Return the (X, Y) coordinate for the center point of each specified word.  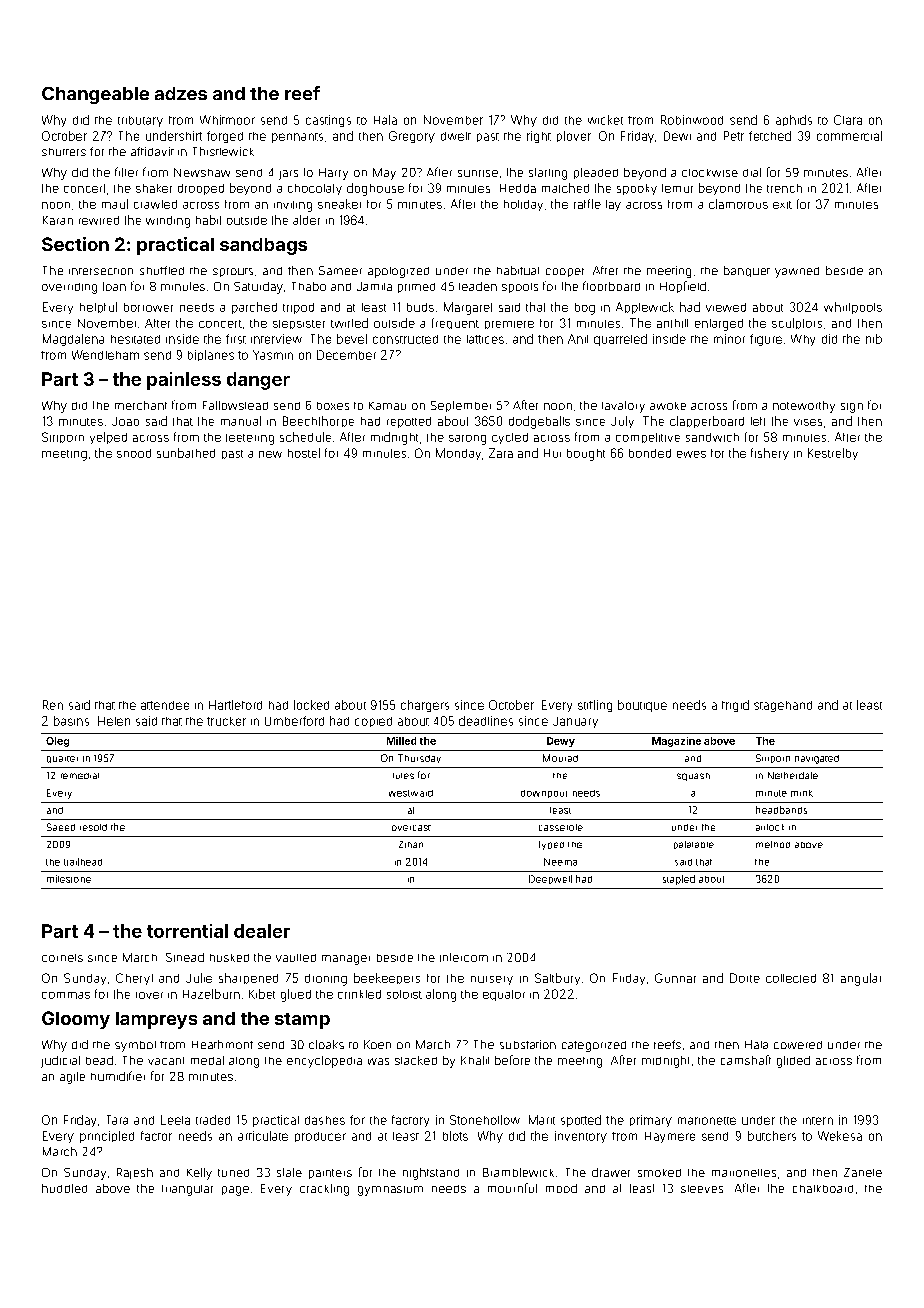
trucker (226, 721)
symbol (135, 1046)
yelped (108, 438)
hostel (304, 453)
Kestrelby (833, 454)
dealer (262, 931)
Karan (58, 220)
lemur (677, 188)
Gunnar (675, 978)
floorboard (611, 286)
